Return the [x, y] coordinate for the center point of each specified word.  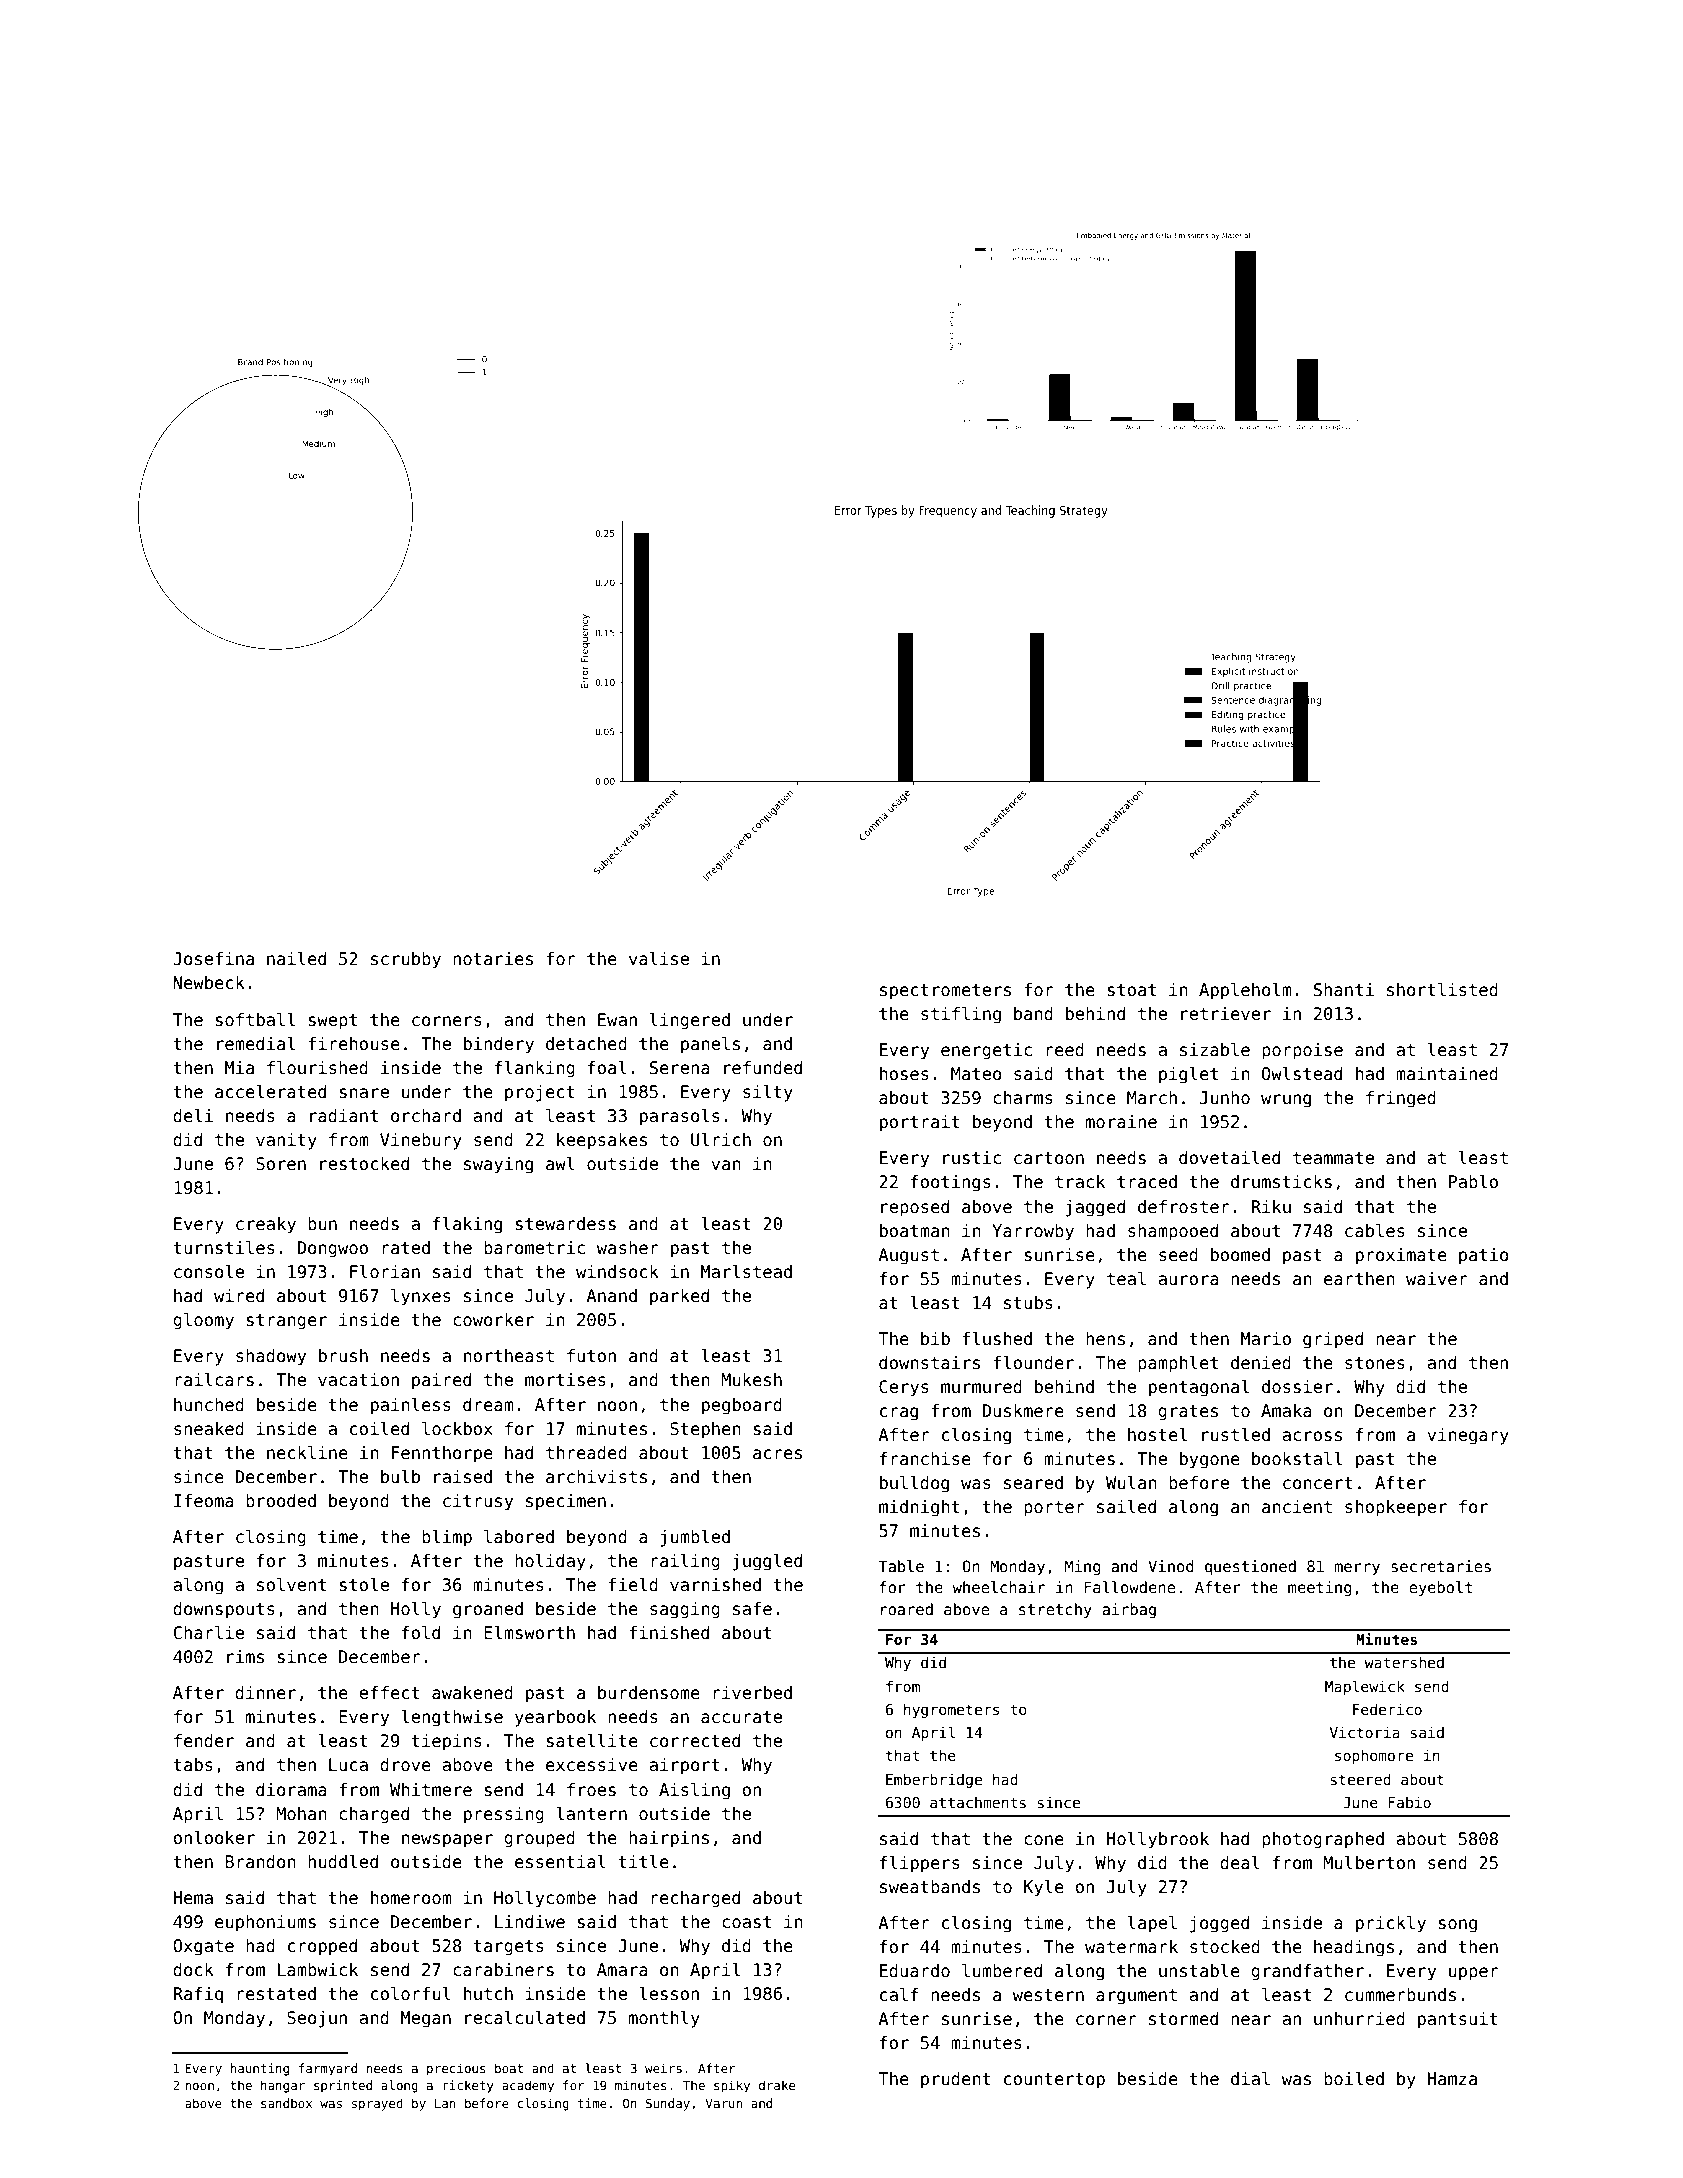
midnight [919, 1508]
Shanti [1344, 990]
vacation [358, 1380]
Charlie [209, 1633]
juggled [767, 1562]
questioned [1250, 1567]
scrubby [406, 960]
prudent [956, 2080]
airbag [1129, 1610]
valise [659, 959]
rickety [468, 2086]
